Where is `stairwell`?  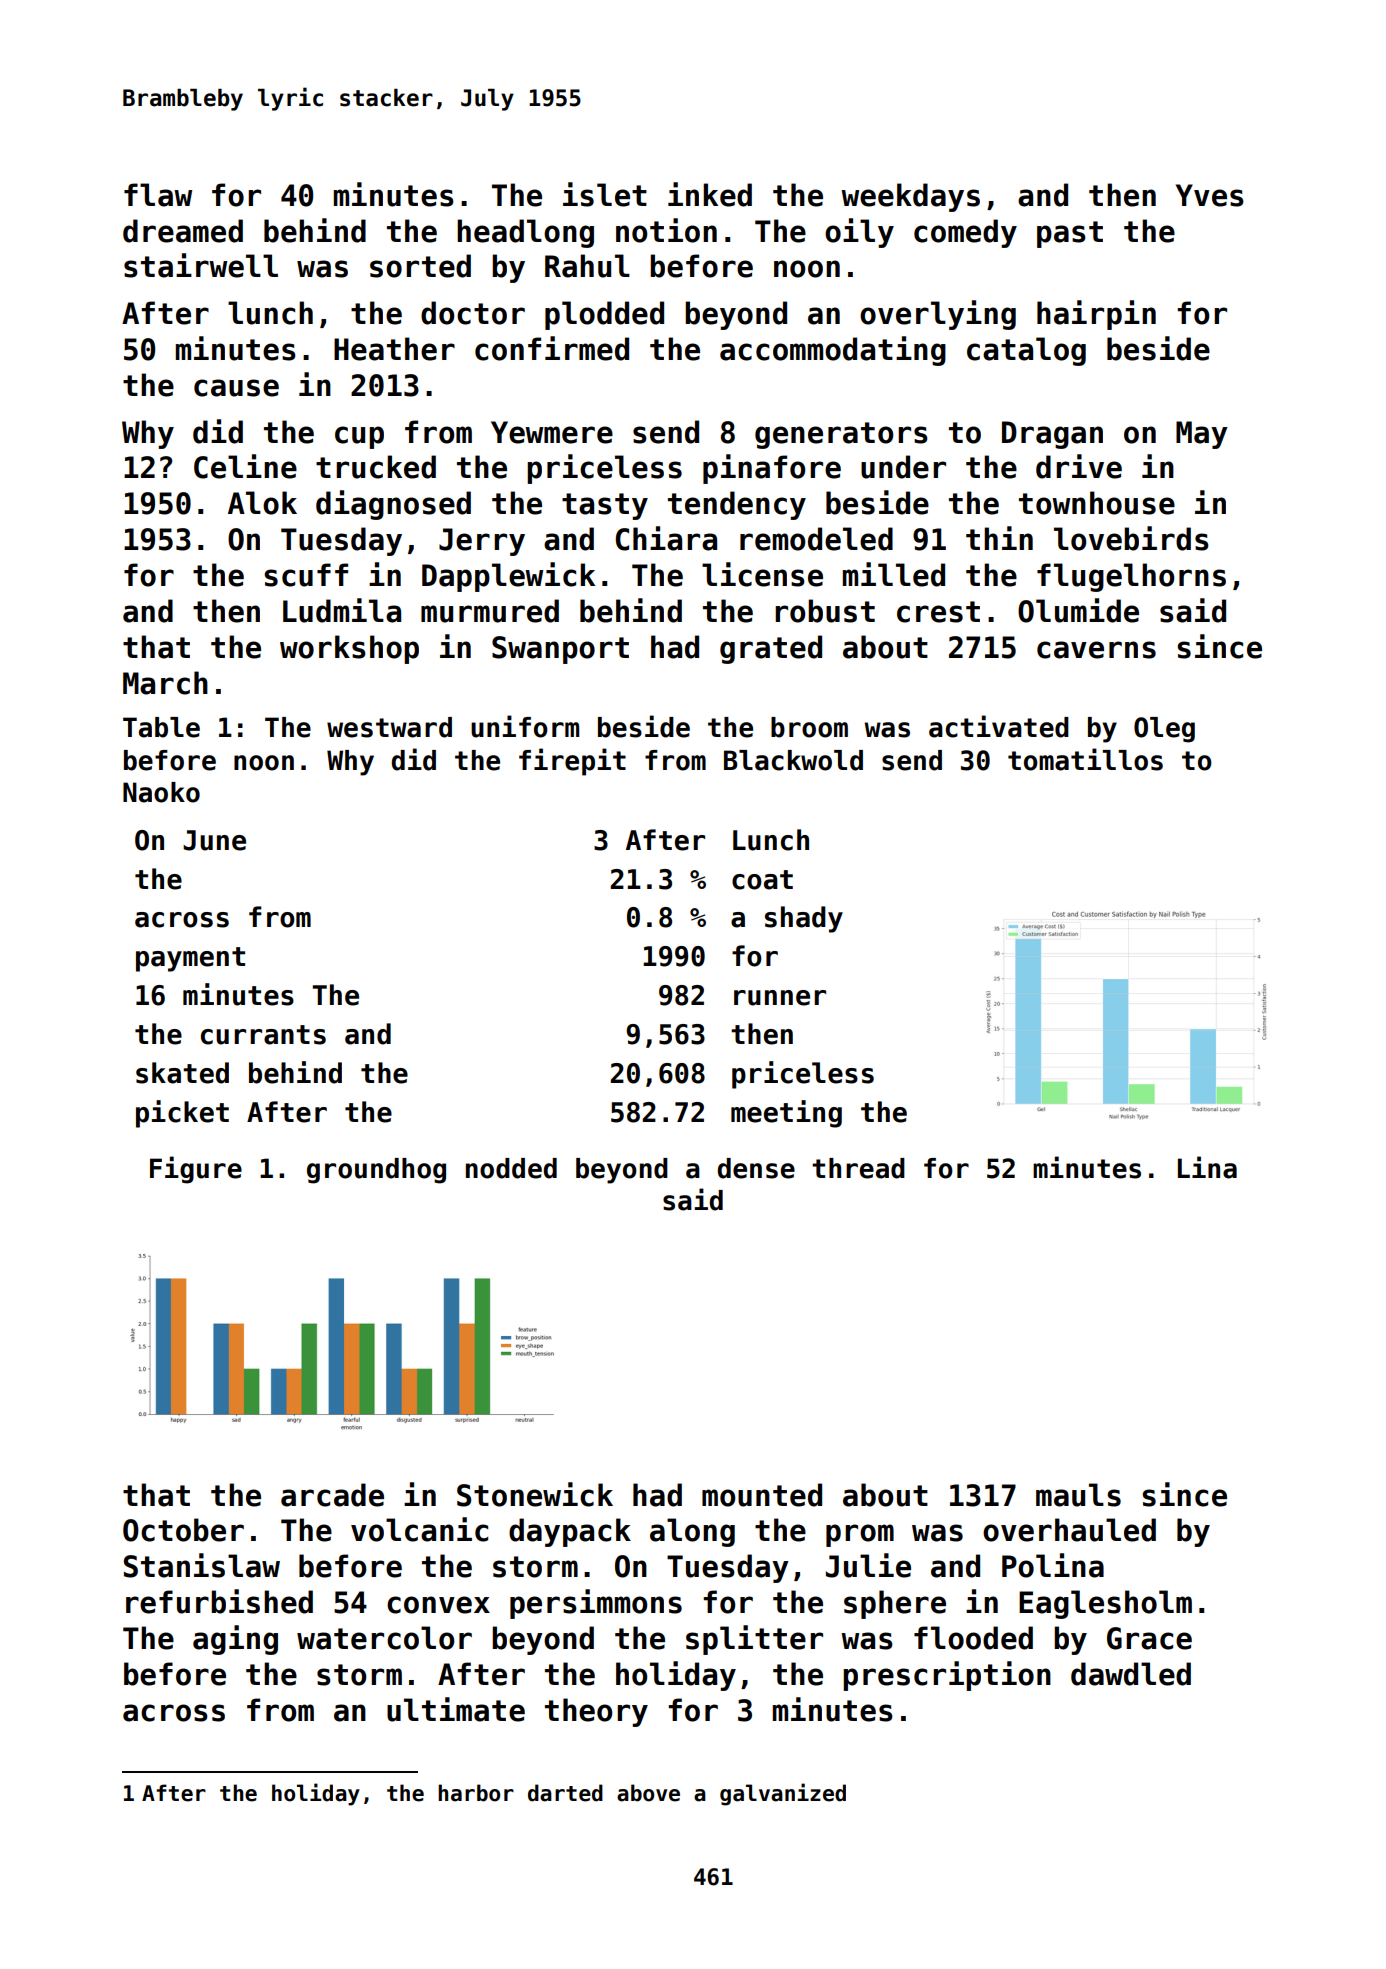
stairwell is located at coordinates (201, 265).
